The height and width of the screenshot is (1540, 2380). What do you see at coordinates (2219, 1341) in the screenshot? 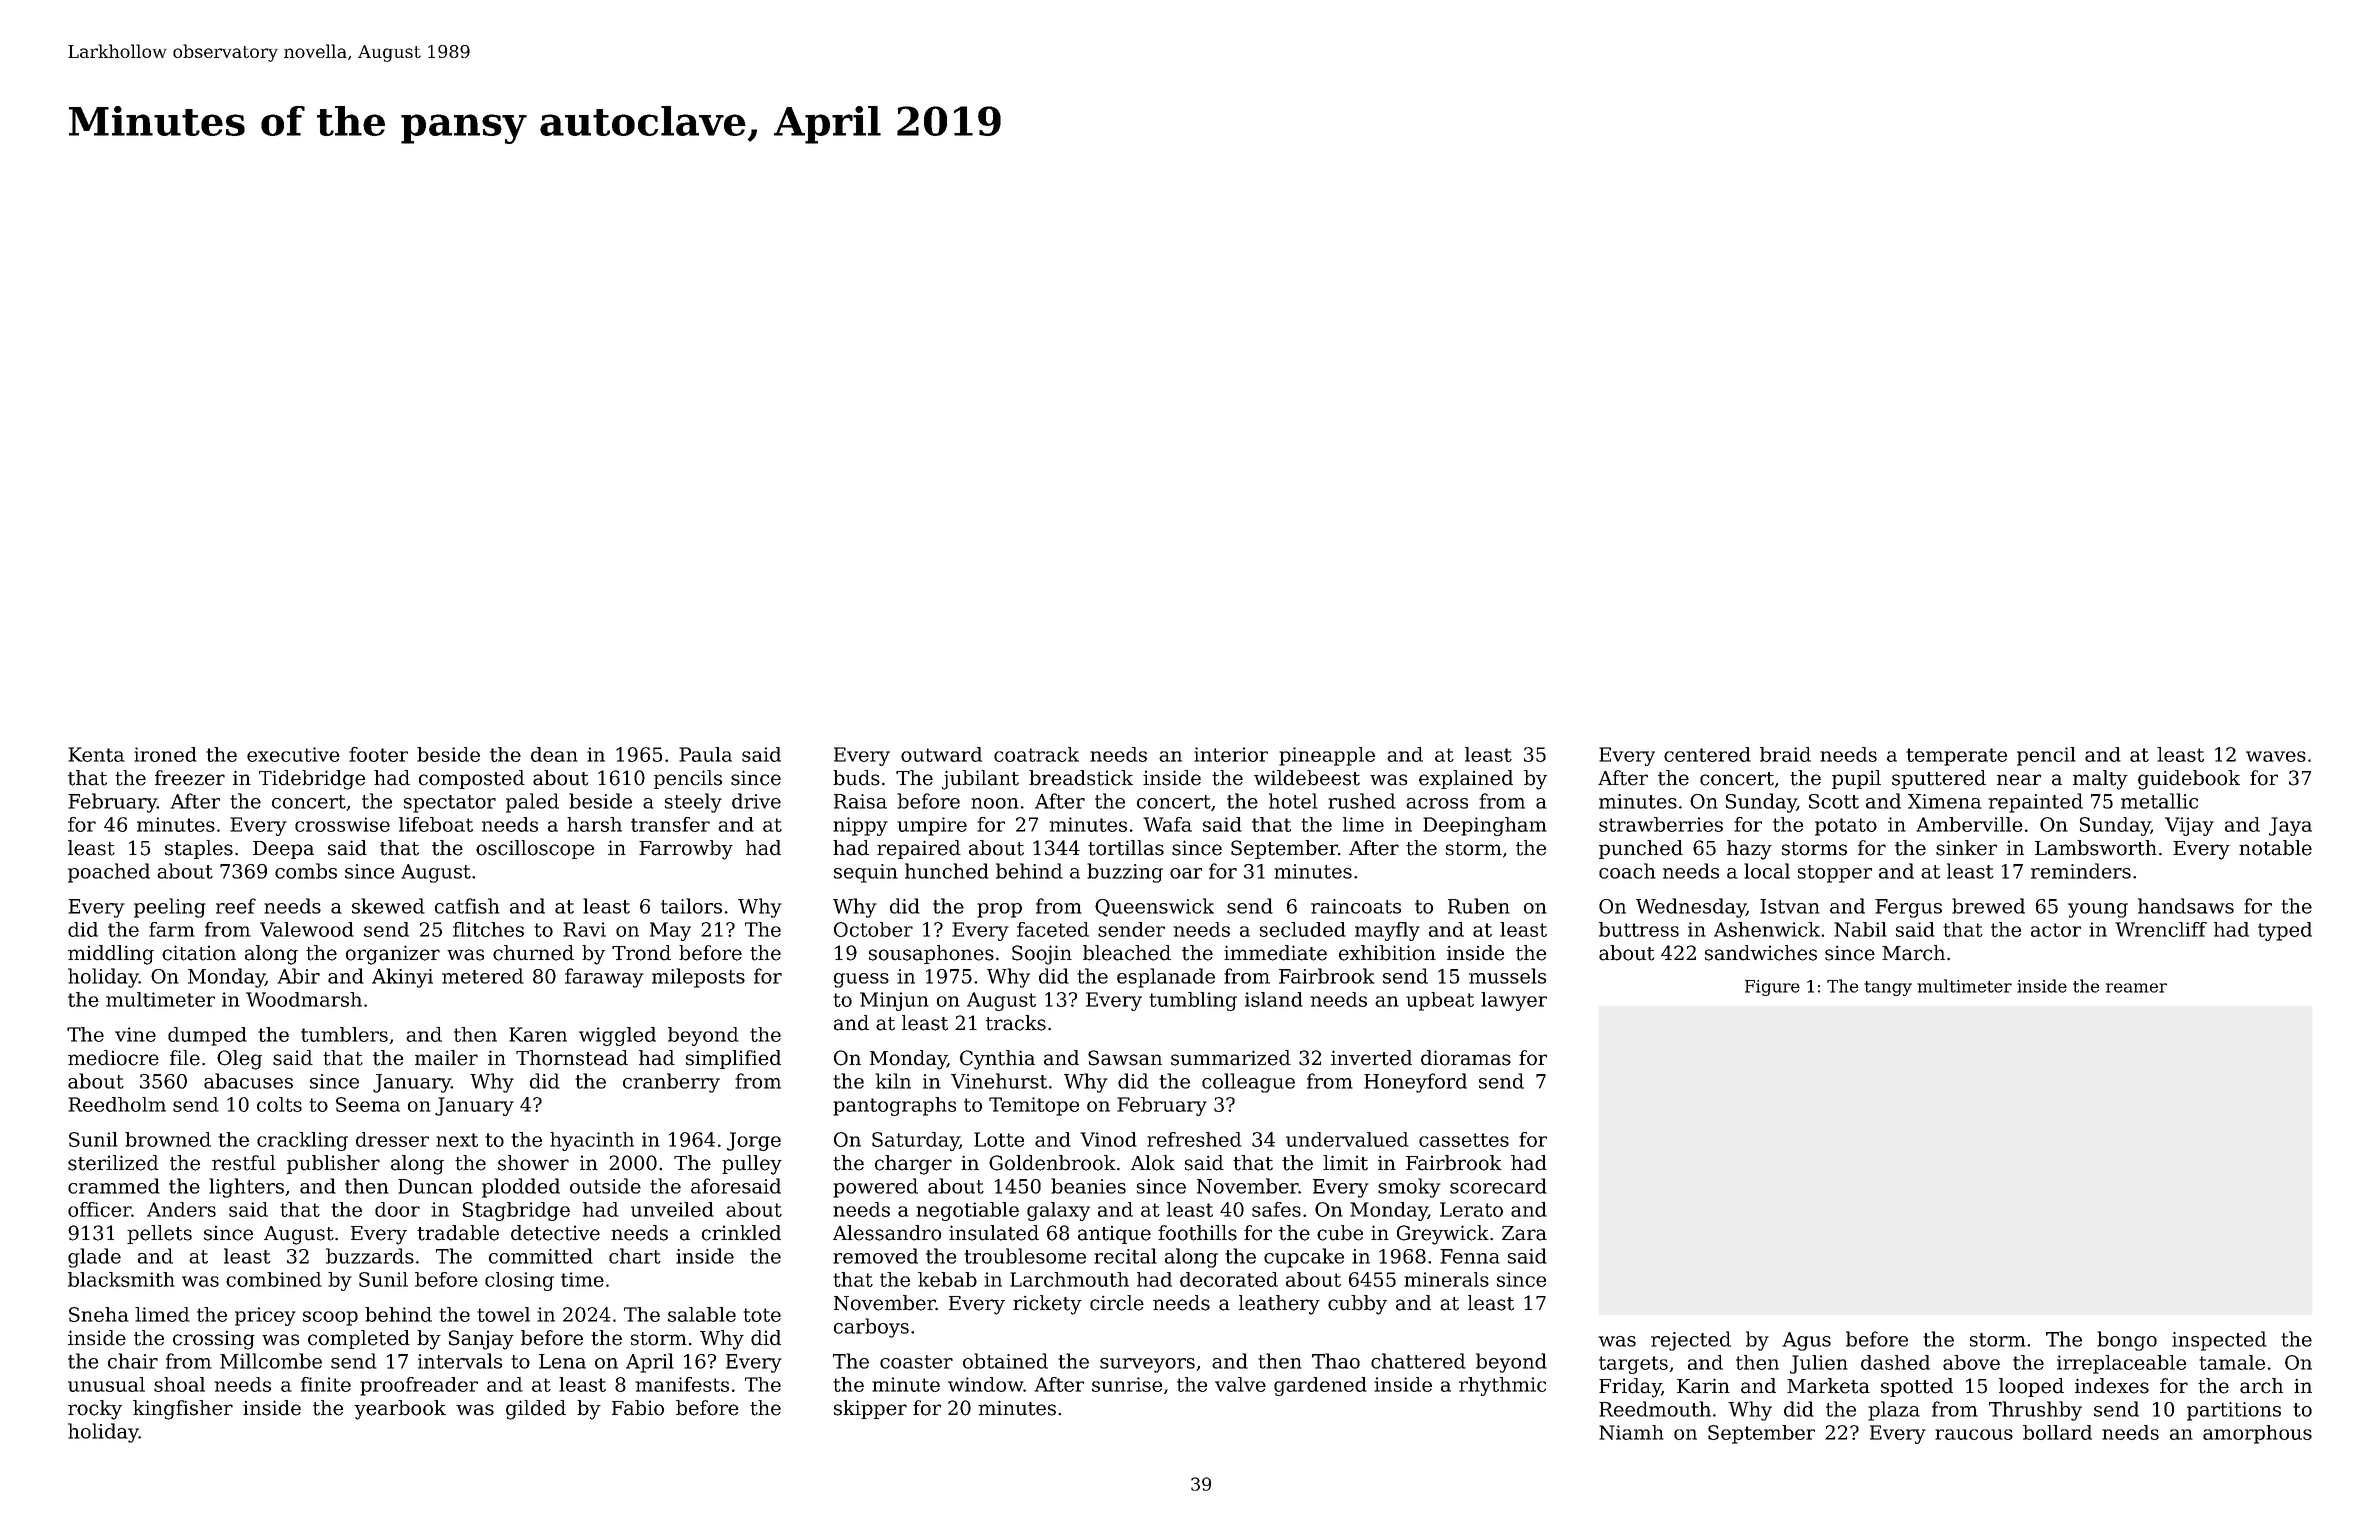
I see `inspected` at bounding box center [2219, 1341].
